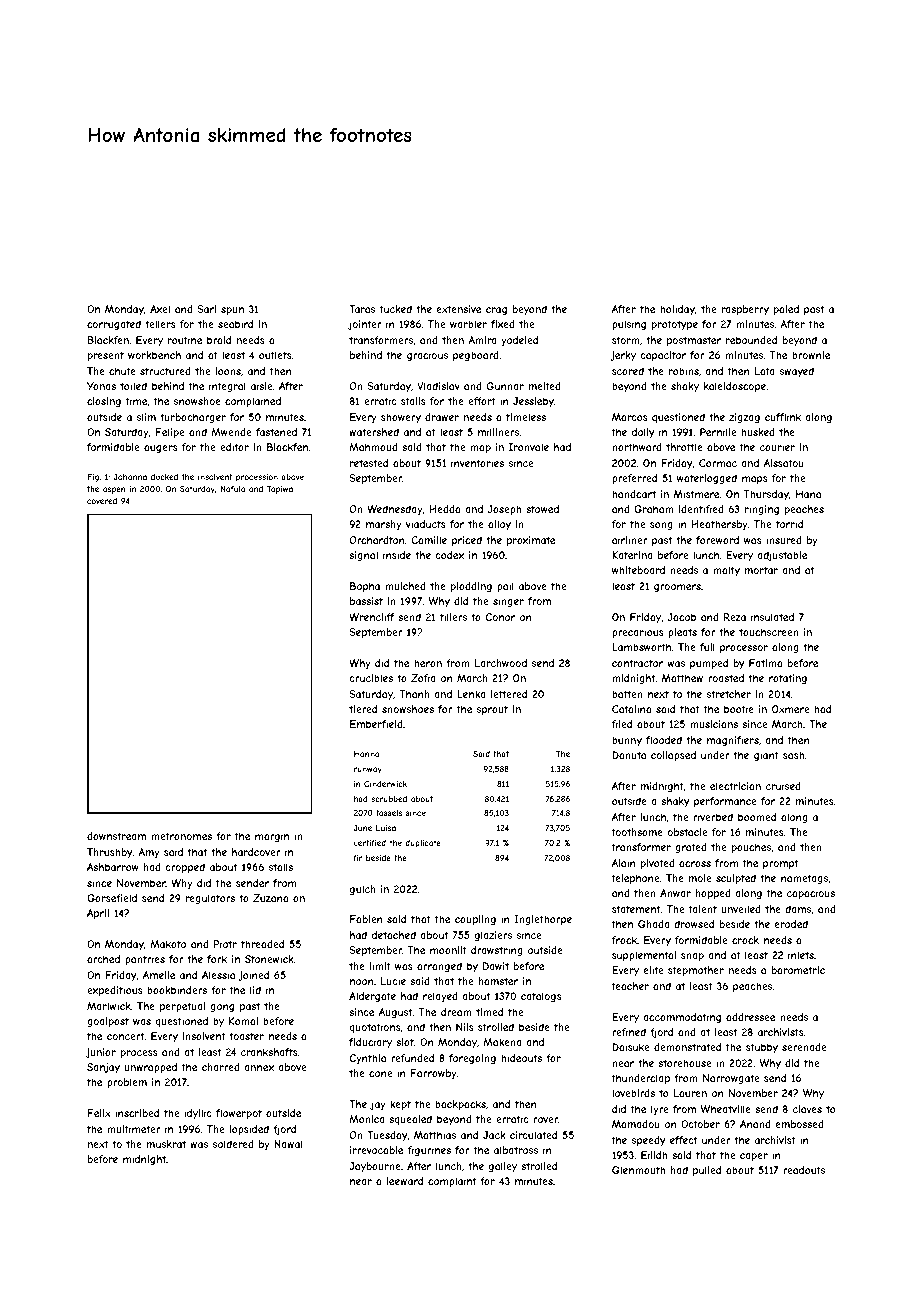  What do you see at coordinates (717, 540) in the document?
I see `foreword` at bounding box center [717, 540].
